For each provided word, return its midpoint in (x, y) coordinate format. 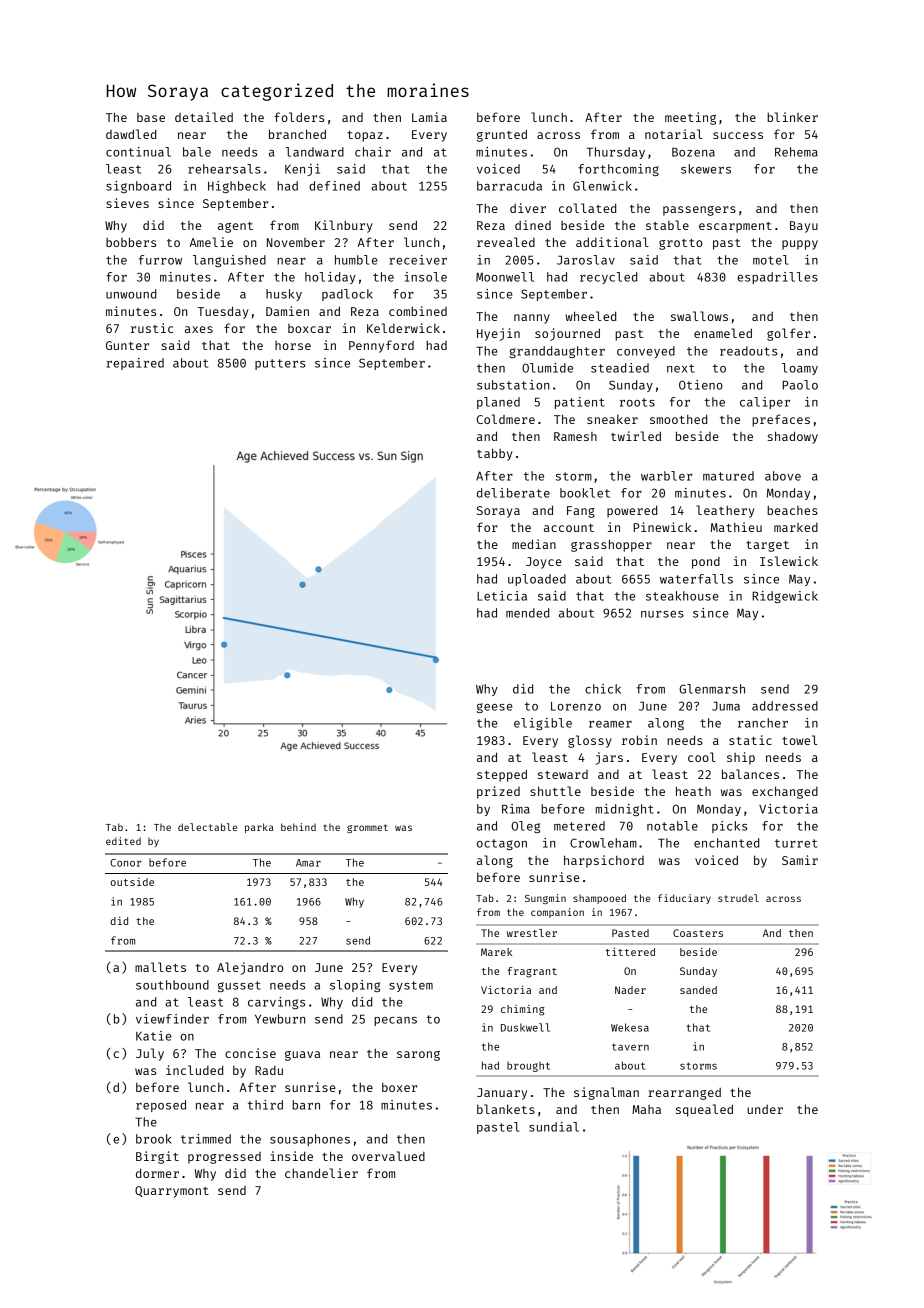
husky (284, 295)
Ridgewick (785, 597)
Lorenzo (576, 706)
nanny (532, 319)
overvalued (388, 1156)
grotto (680, 244)
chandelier (321, 1173)
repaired (135, 364)
